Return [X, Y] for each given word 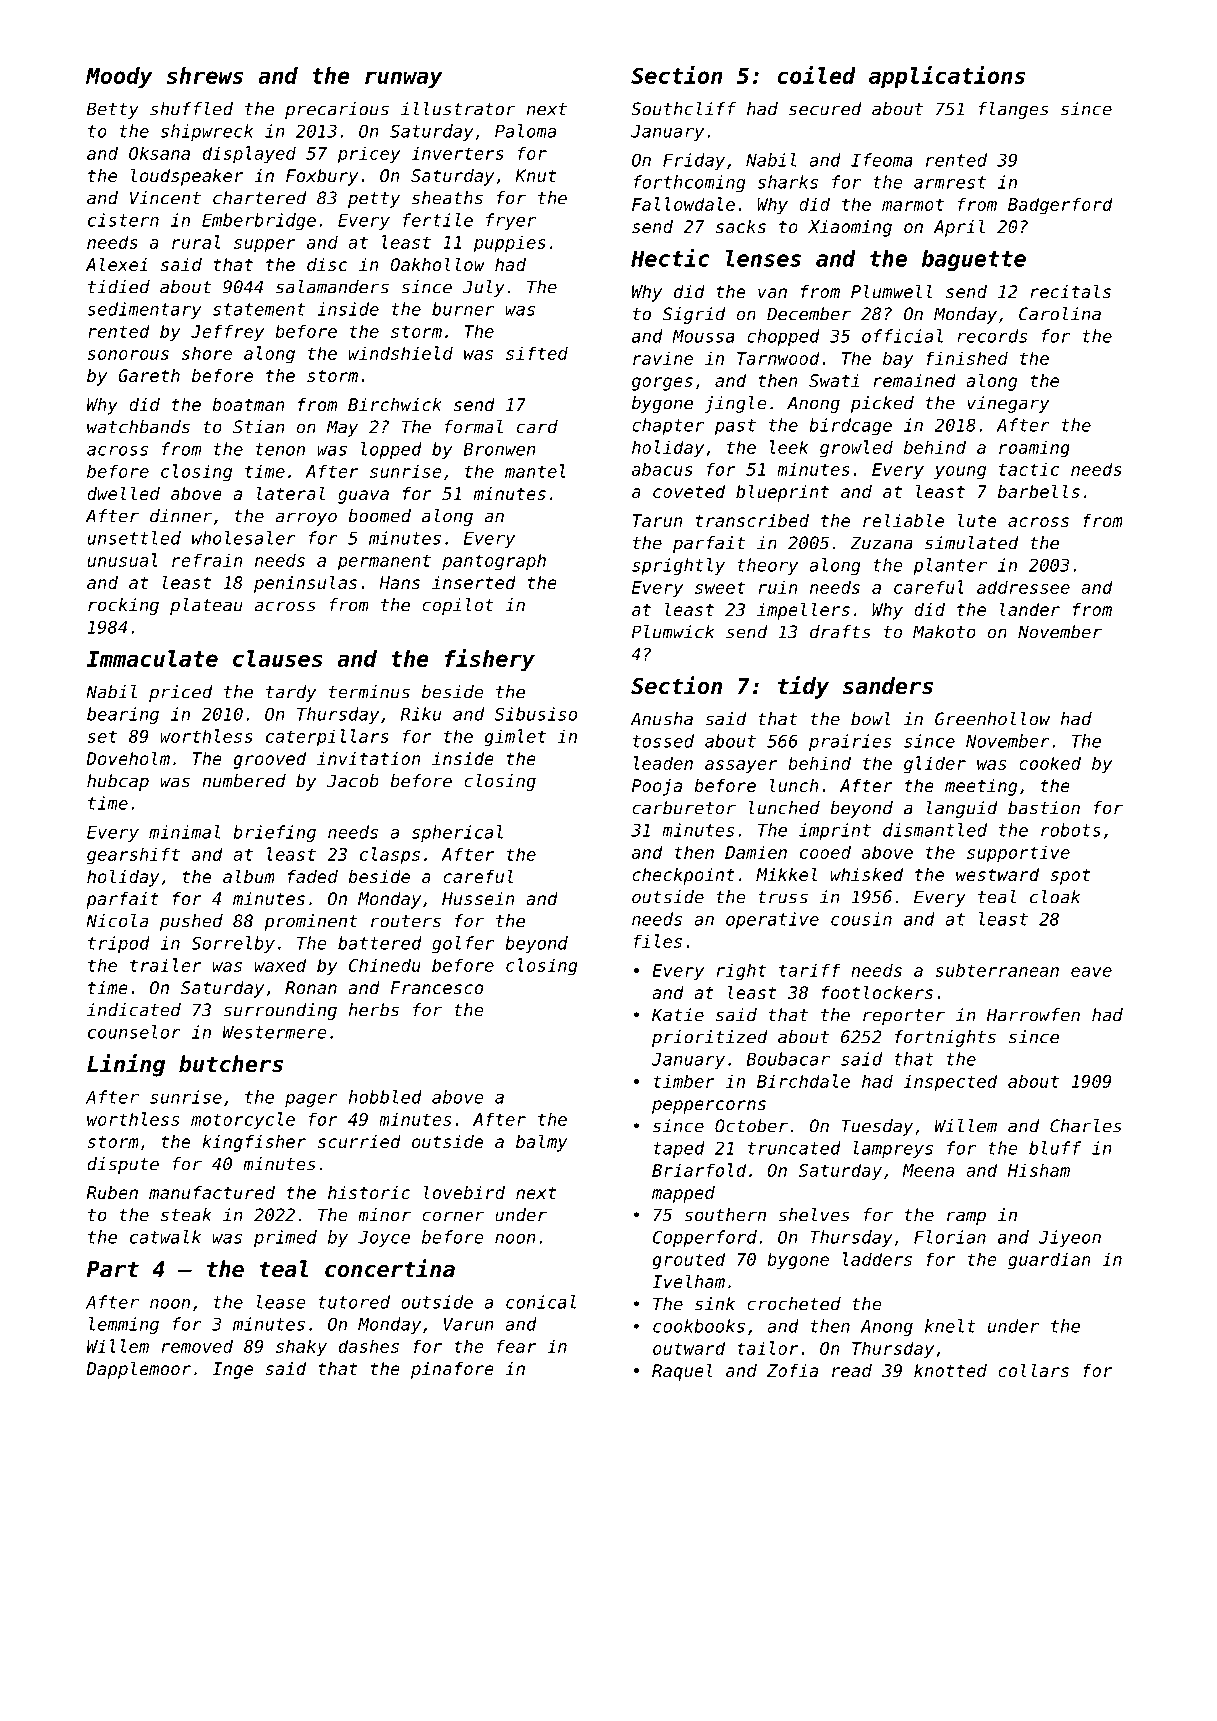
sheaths [447, 198]
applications [947, 77]
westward [997, 874]
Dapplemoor [138, 1370]
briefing [274, 833]
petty [374, 200]
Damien [756, 852]
